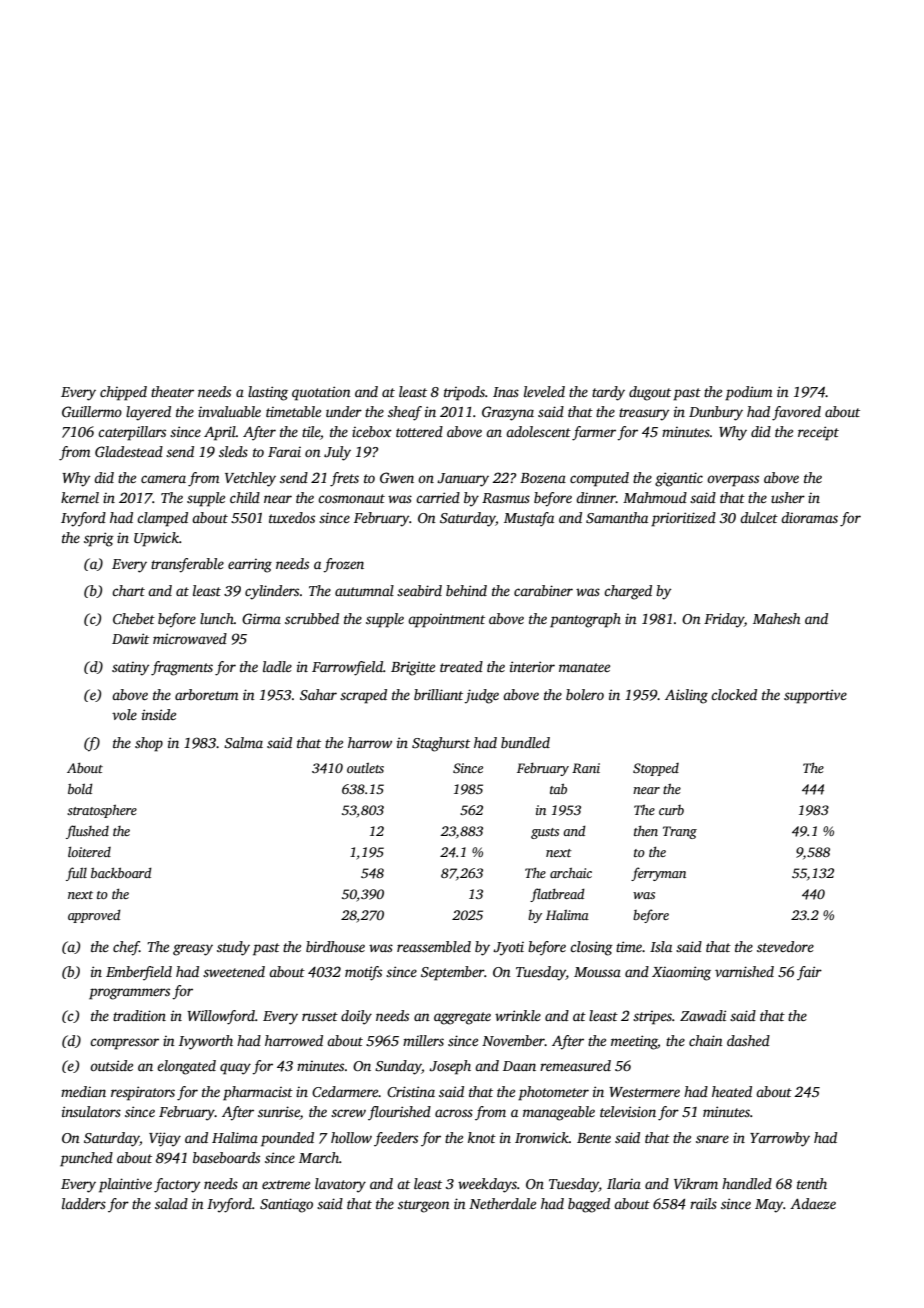 Image resolution: width=924 pixels, height=1308 pixels. What do you see at coordinates (785, 946) in the screenshot?
I see `stevedore` at bounding box center [785, 946].
